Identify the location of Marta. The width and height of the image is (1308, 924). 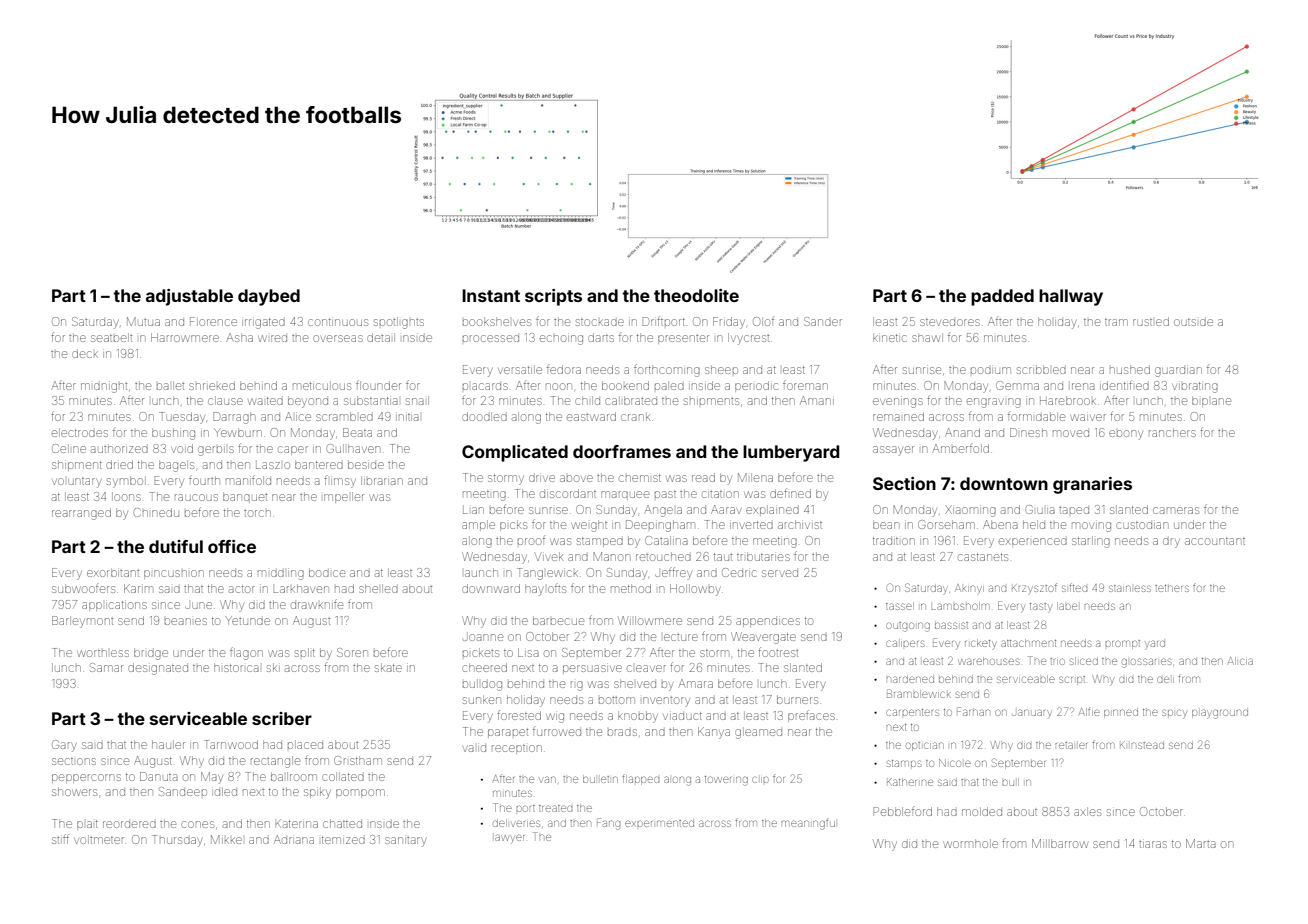
(1201, 843).
